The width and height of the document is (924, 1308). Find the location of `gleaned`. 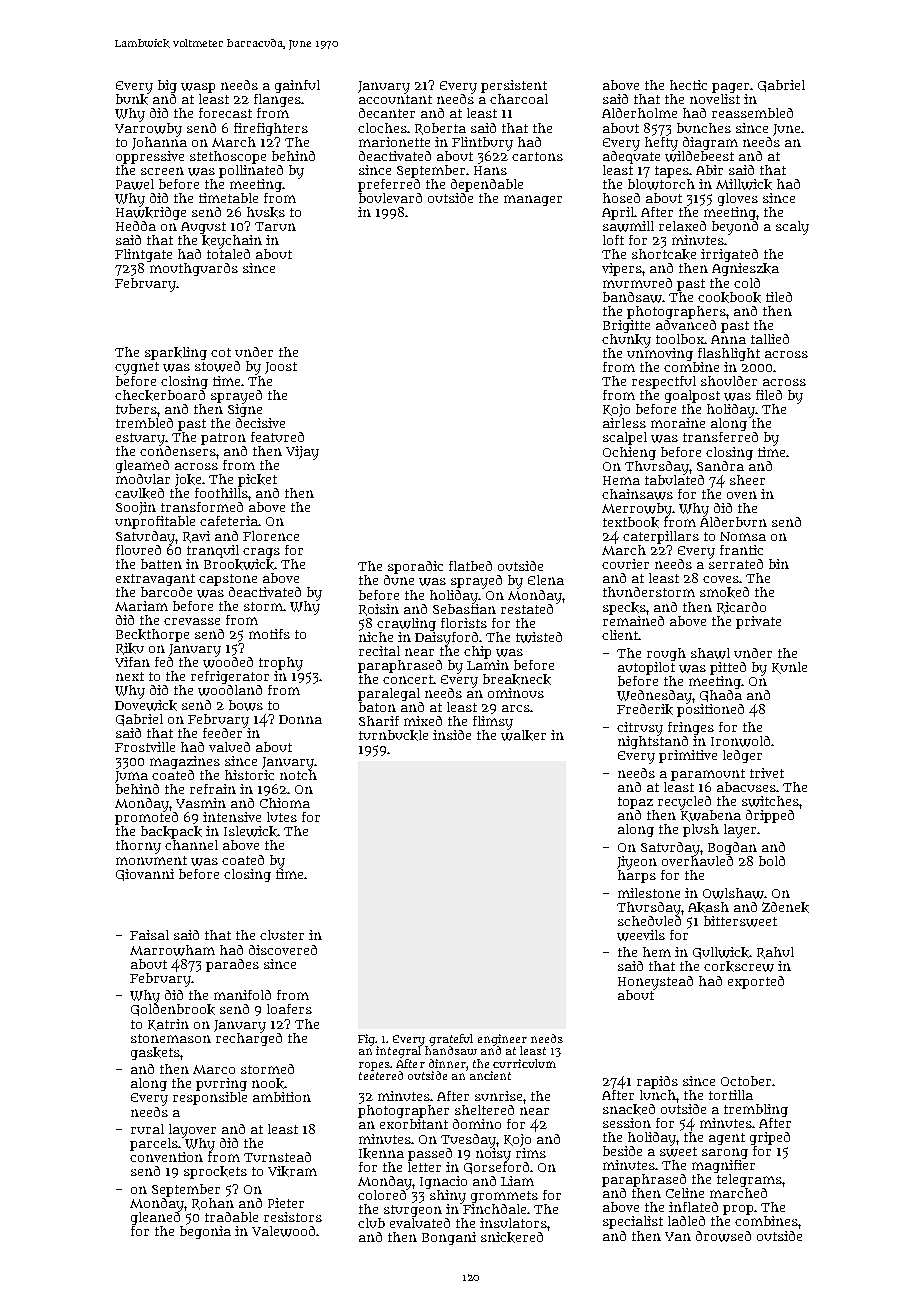

gleaned is located at coordinates (155, 1218).
